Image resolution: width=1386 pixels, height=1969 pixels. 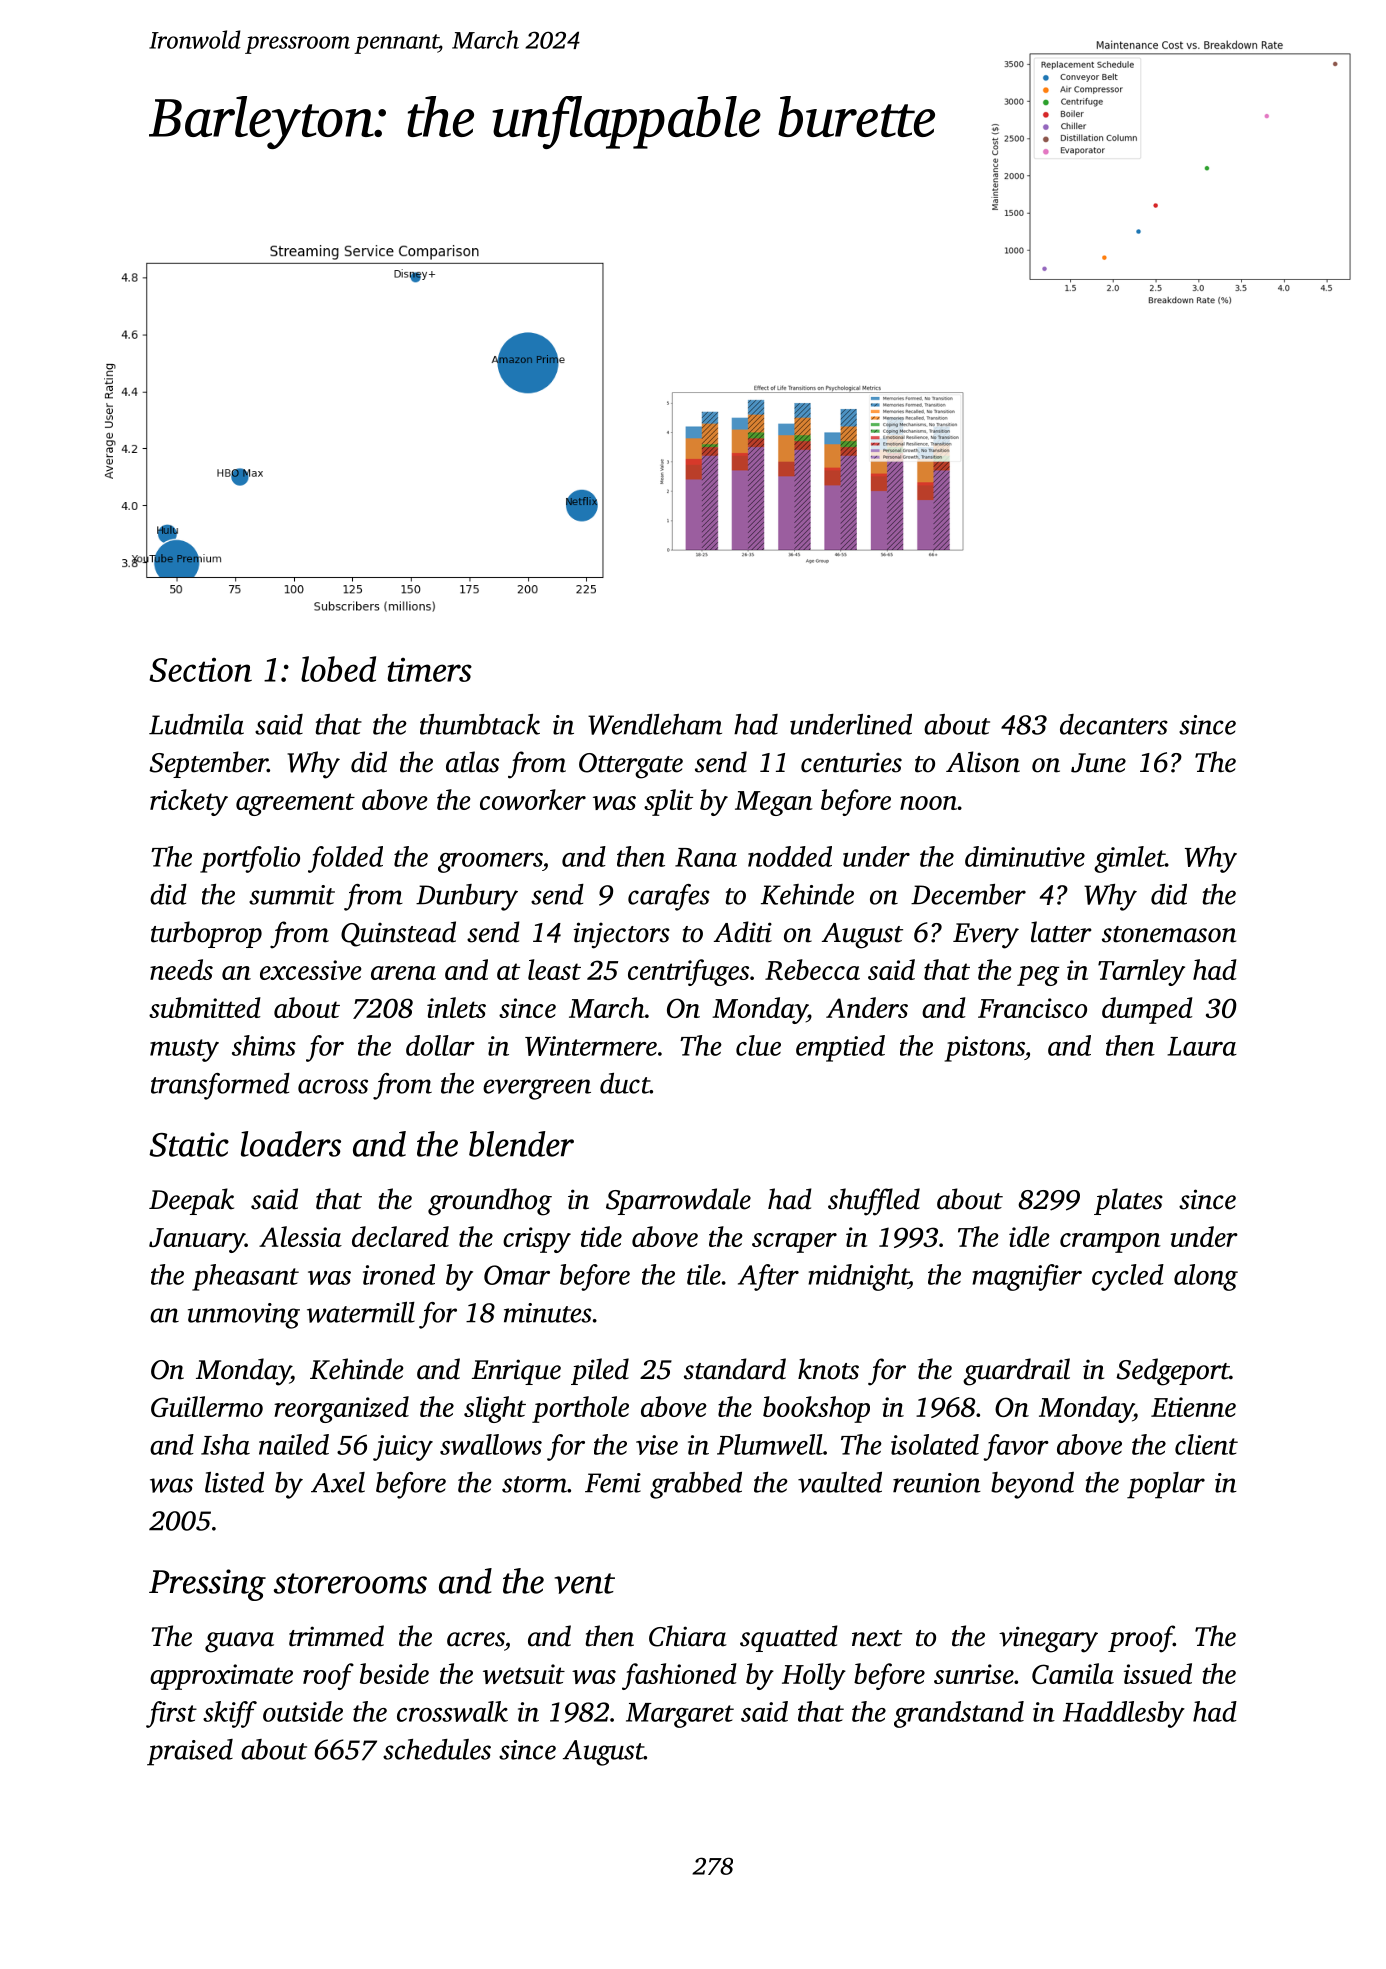 I want to click on watermill, so click(x=361, y=1312).
